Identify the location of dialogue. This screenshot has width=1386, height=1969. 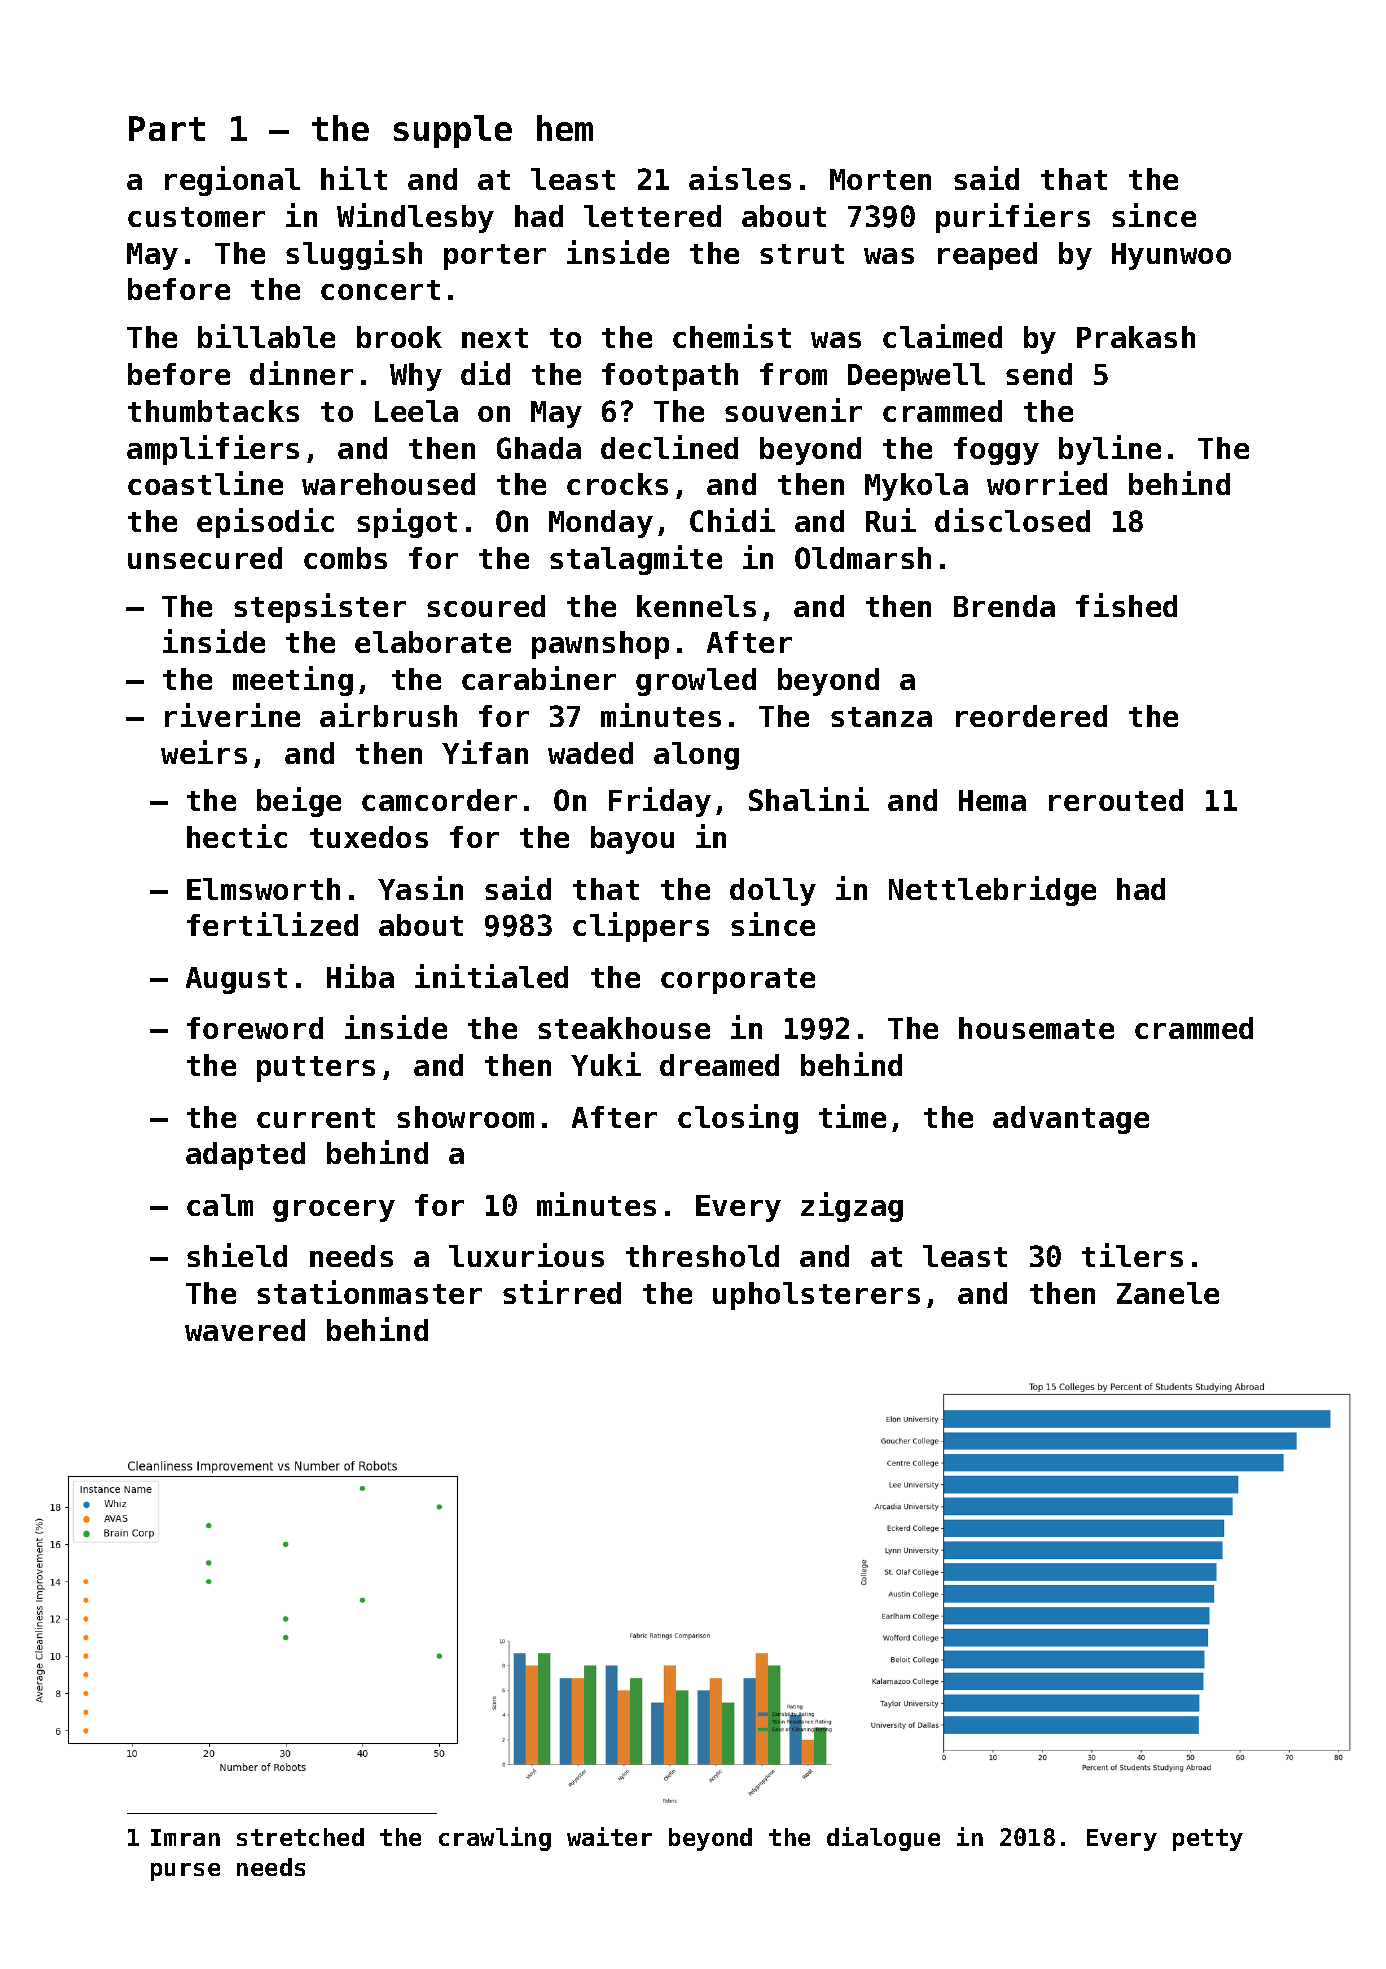
(883, 1839).
